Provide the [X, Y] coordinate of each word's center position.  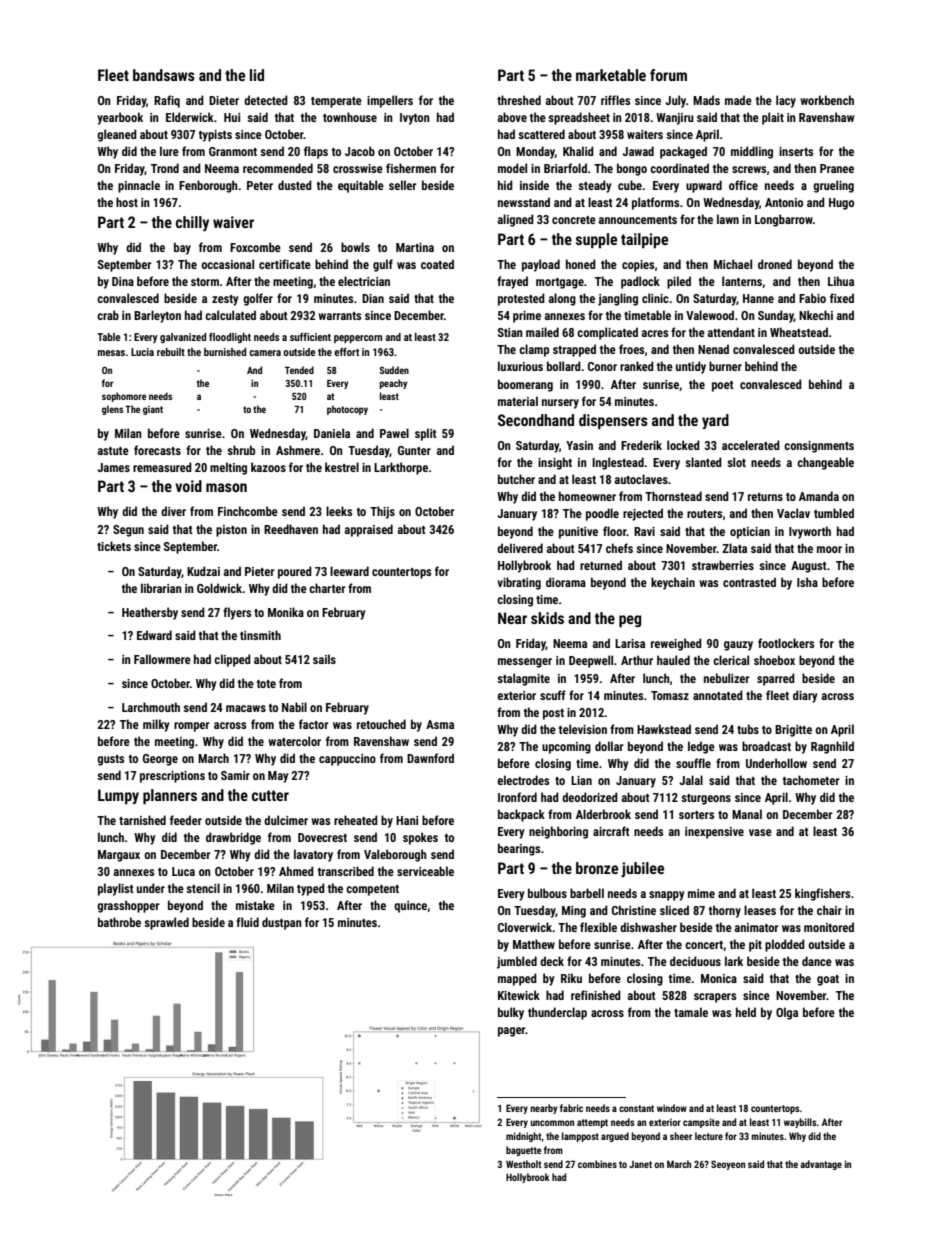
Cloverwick [525, 927]
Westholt [524, 1164]
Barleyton [157, 316]
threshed [519, 100]
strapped [574, 350]
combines [597, 1164]
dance [817, 961]
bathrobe [119, 922]
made [738, 100]
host [127, 202]
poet [723, 386]
